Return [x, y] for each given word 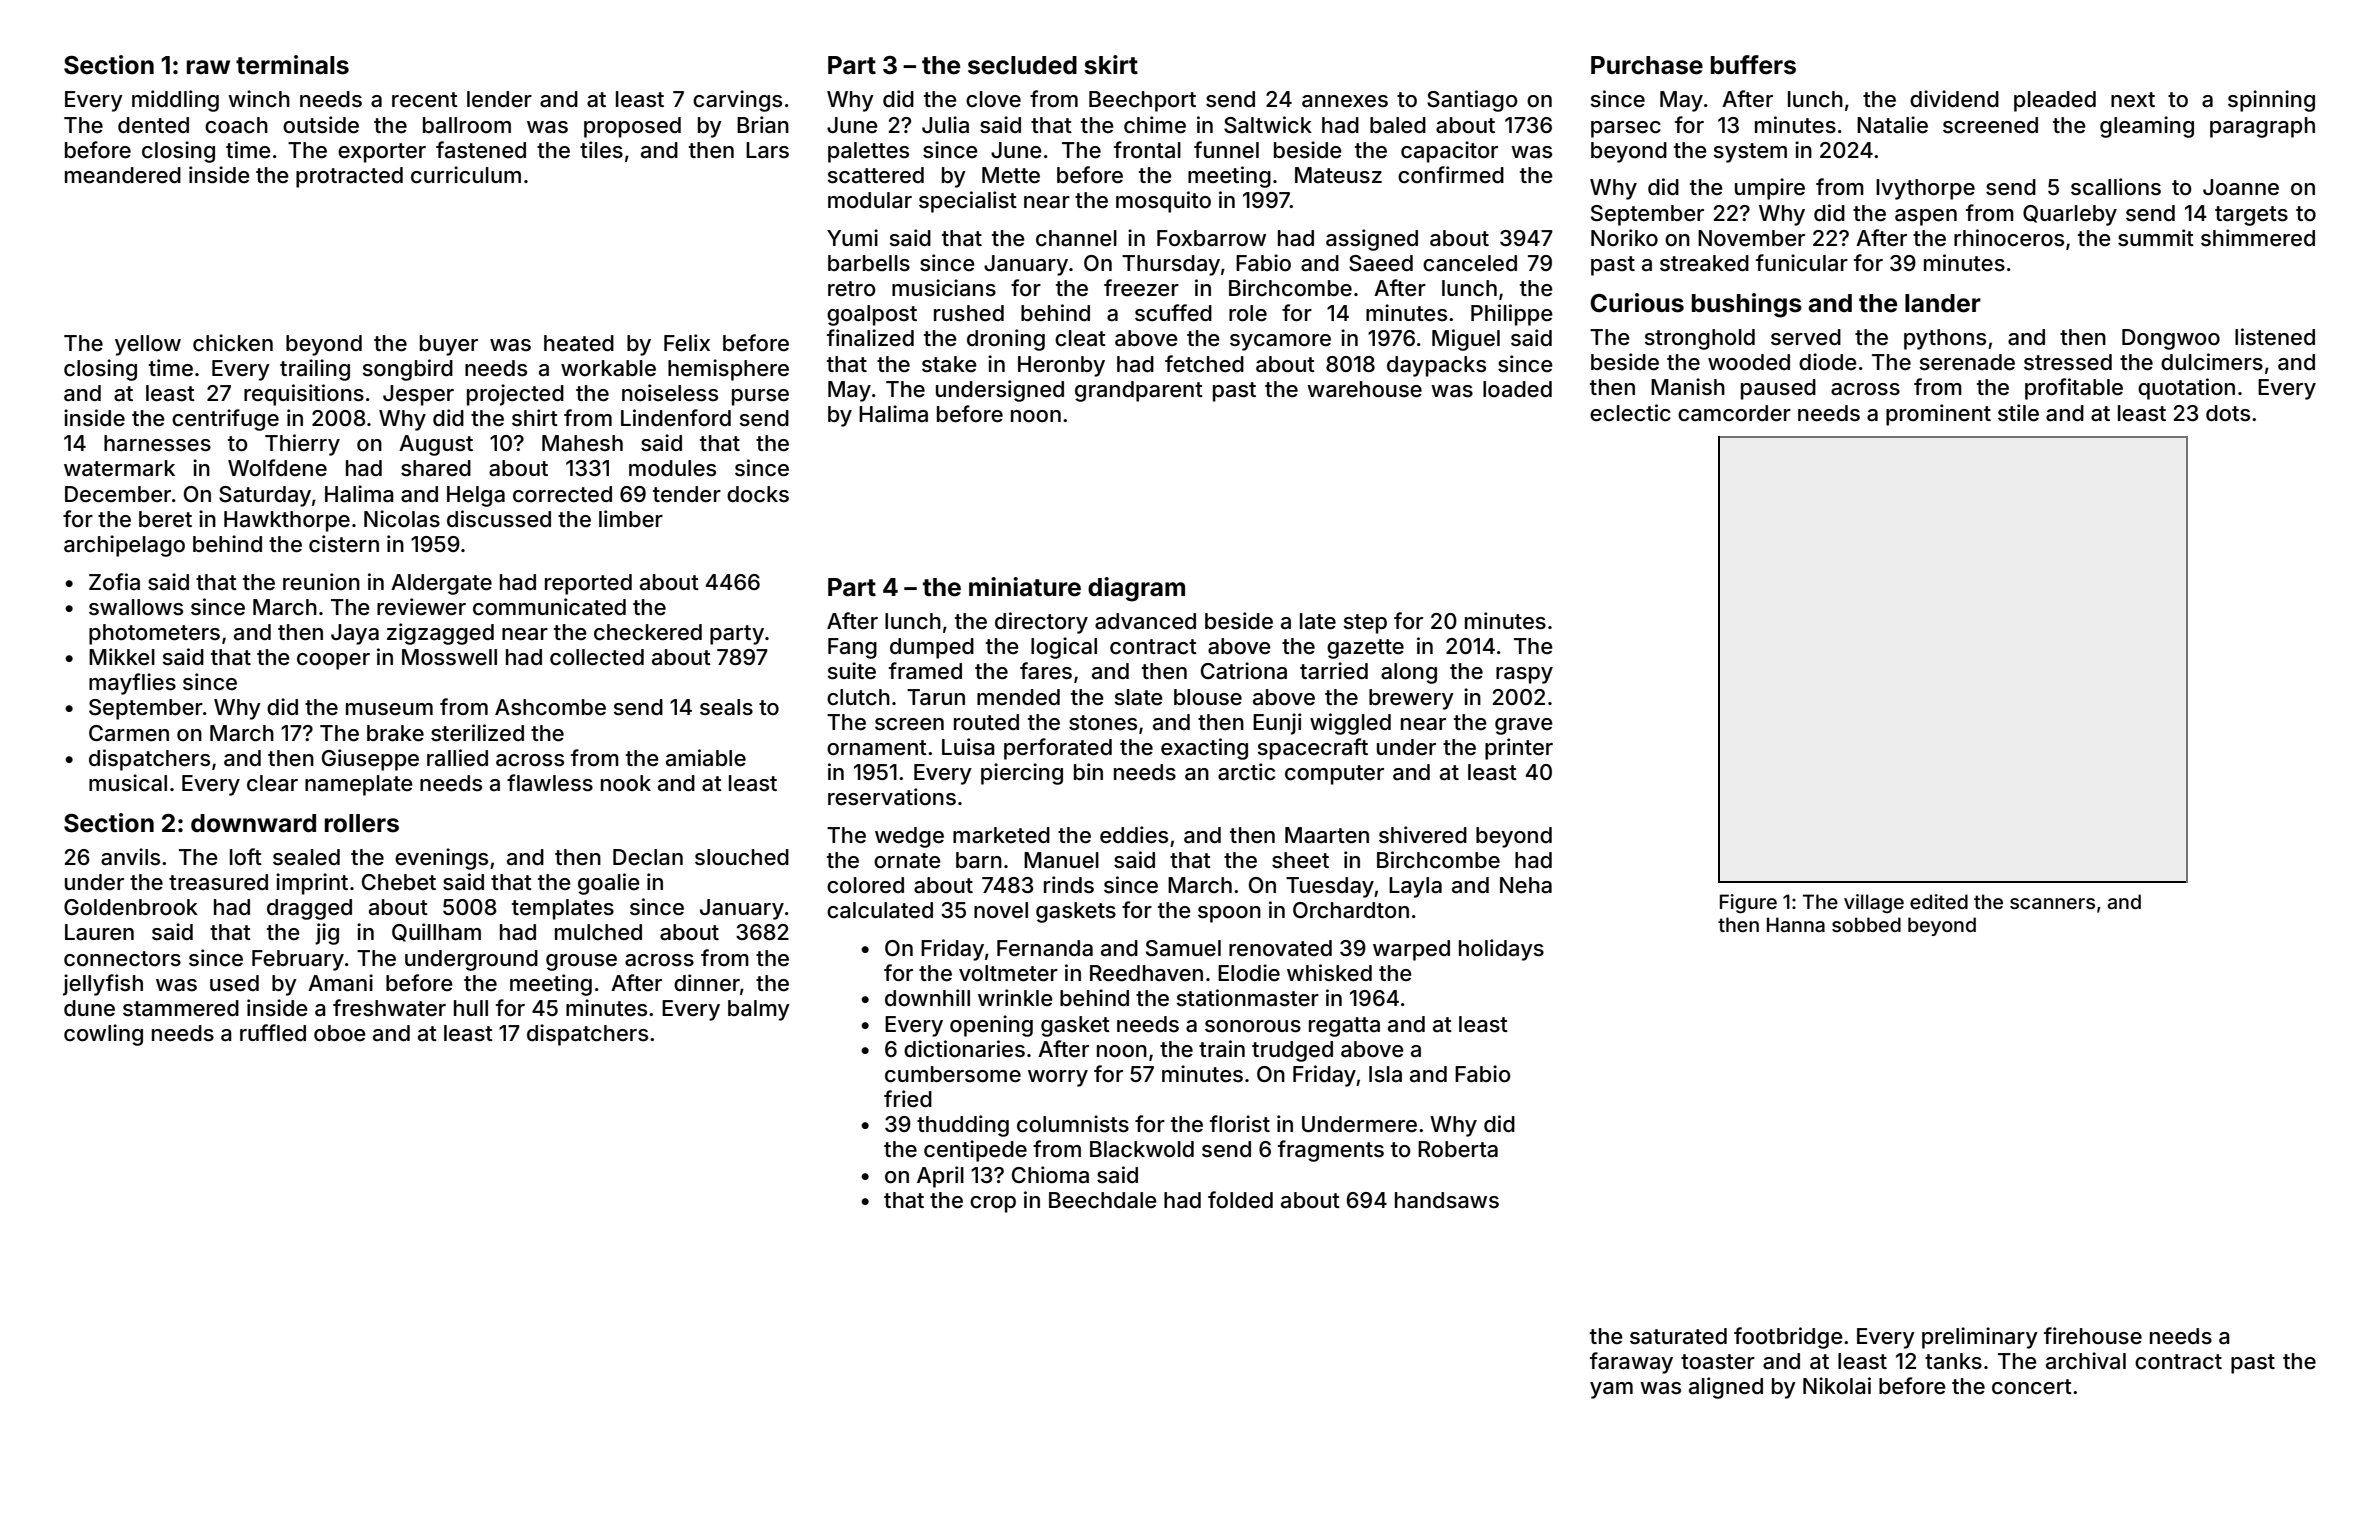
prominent [1938, 415]
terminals [292, 65]
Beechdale [1103, 1200]
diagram [1136, 589]
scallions [2116, 187]
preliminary [1980, 1338]
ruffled [273, 1032]
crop [993, 1204]
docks [758, 494]
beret [165, 519]
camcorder [1734, 413]
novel [1001, 910]
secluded [1022, 65]
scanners [2052, 903]
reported [588, 584]
